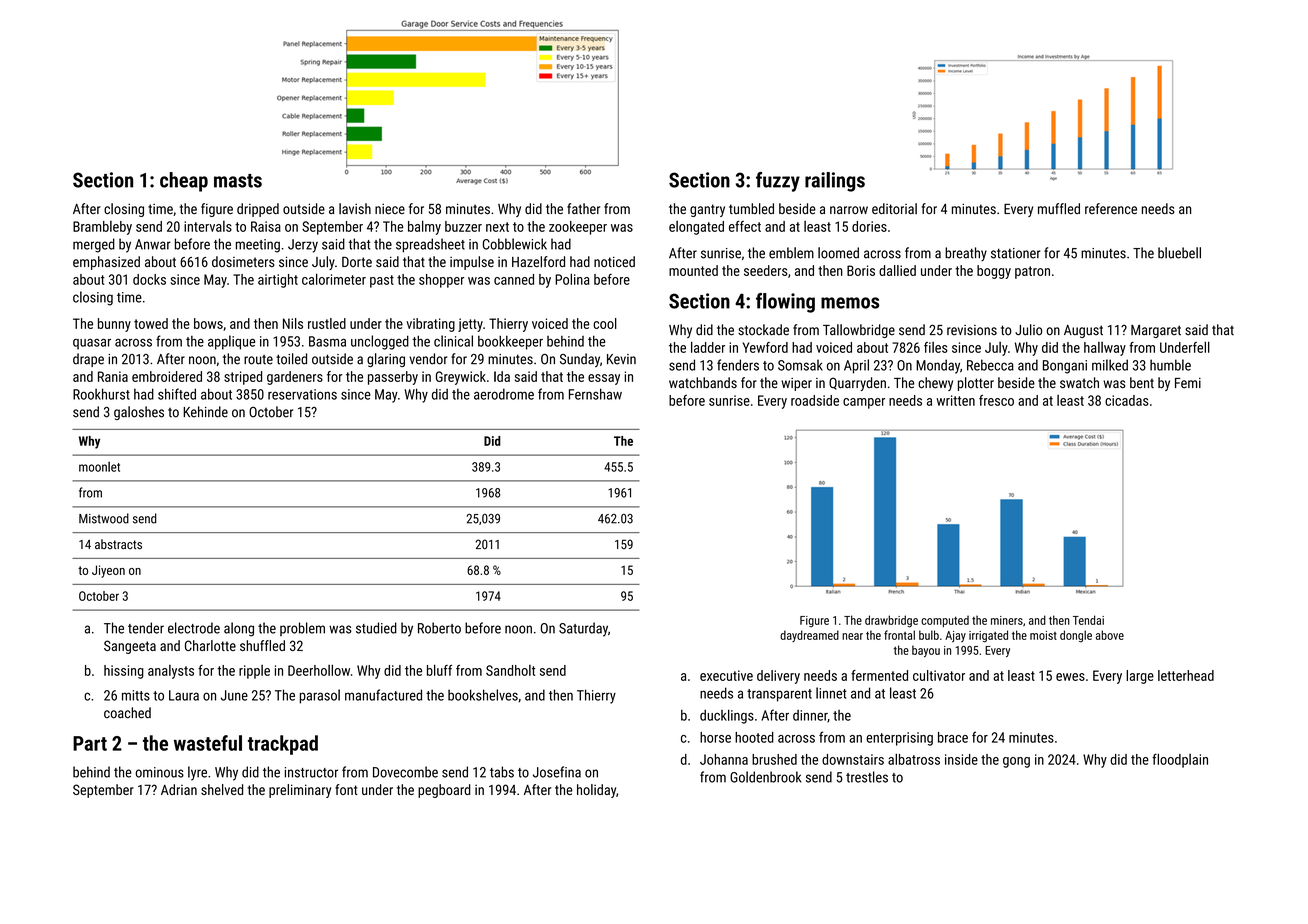  Describe the element at coordinates (1059, 209) in the screenshot. I see `muffled` at that location.
